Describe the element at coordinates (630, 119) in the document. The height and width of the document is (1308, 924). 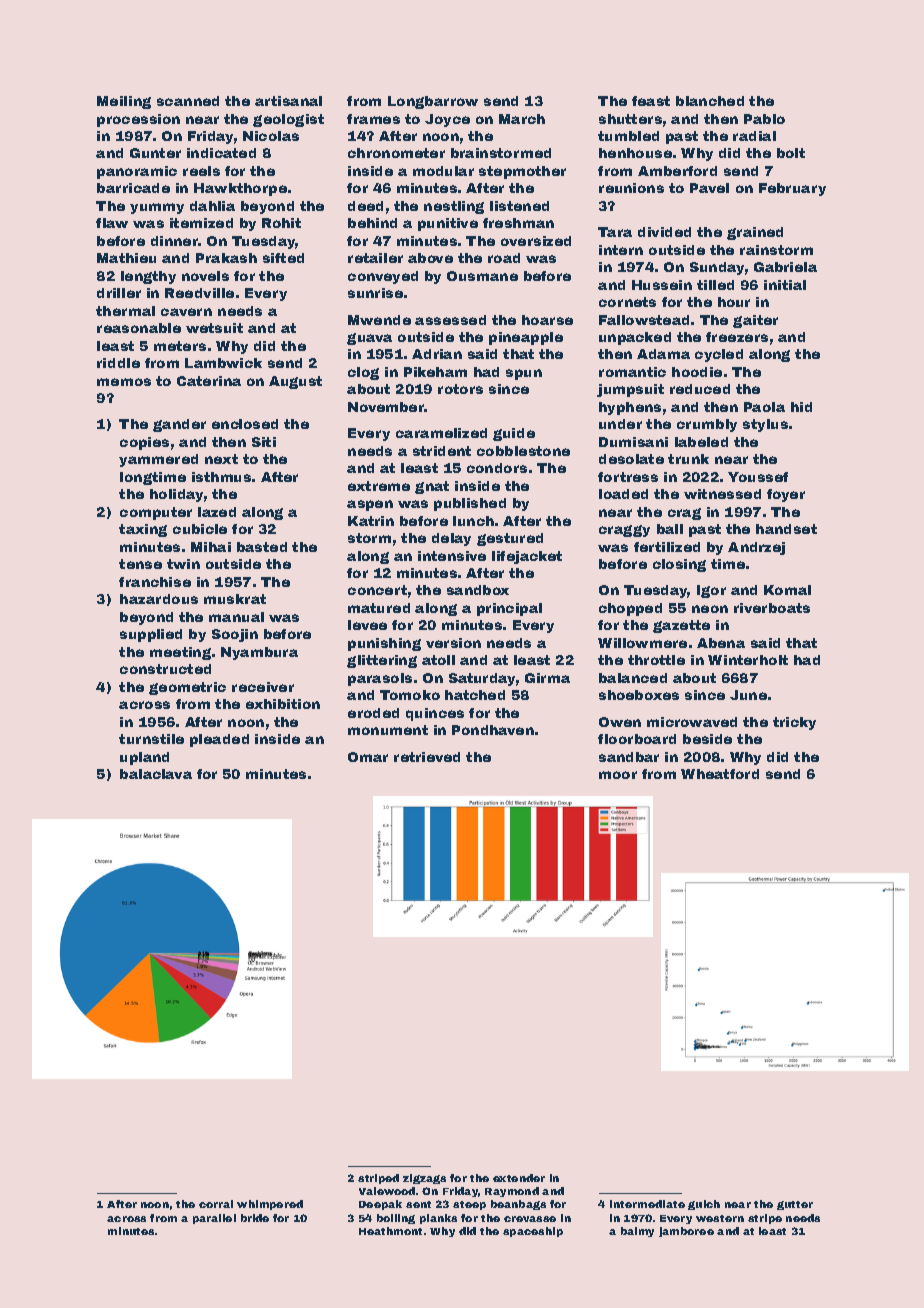
I see `shutters` at that location.
